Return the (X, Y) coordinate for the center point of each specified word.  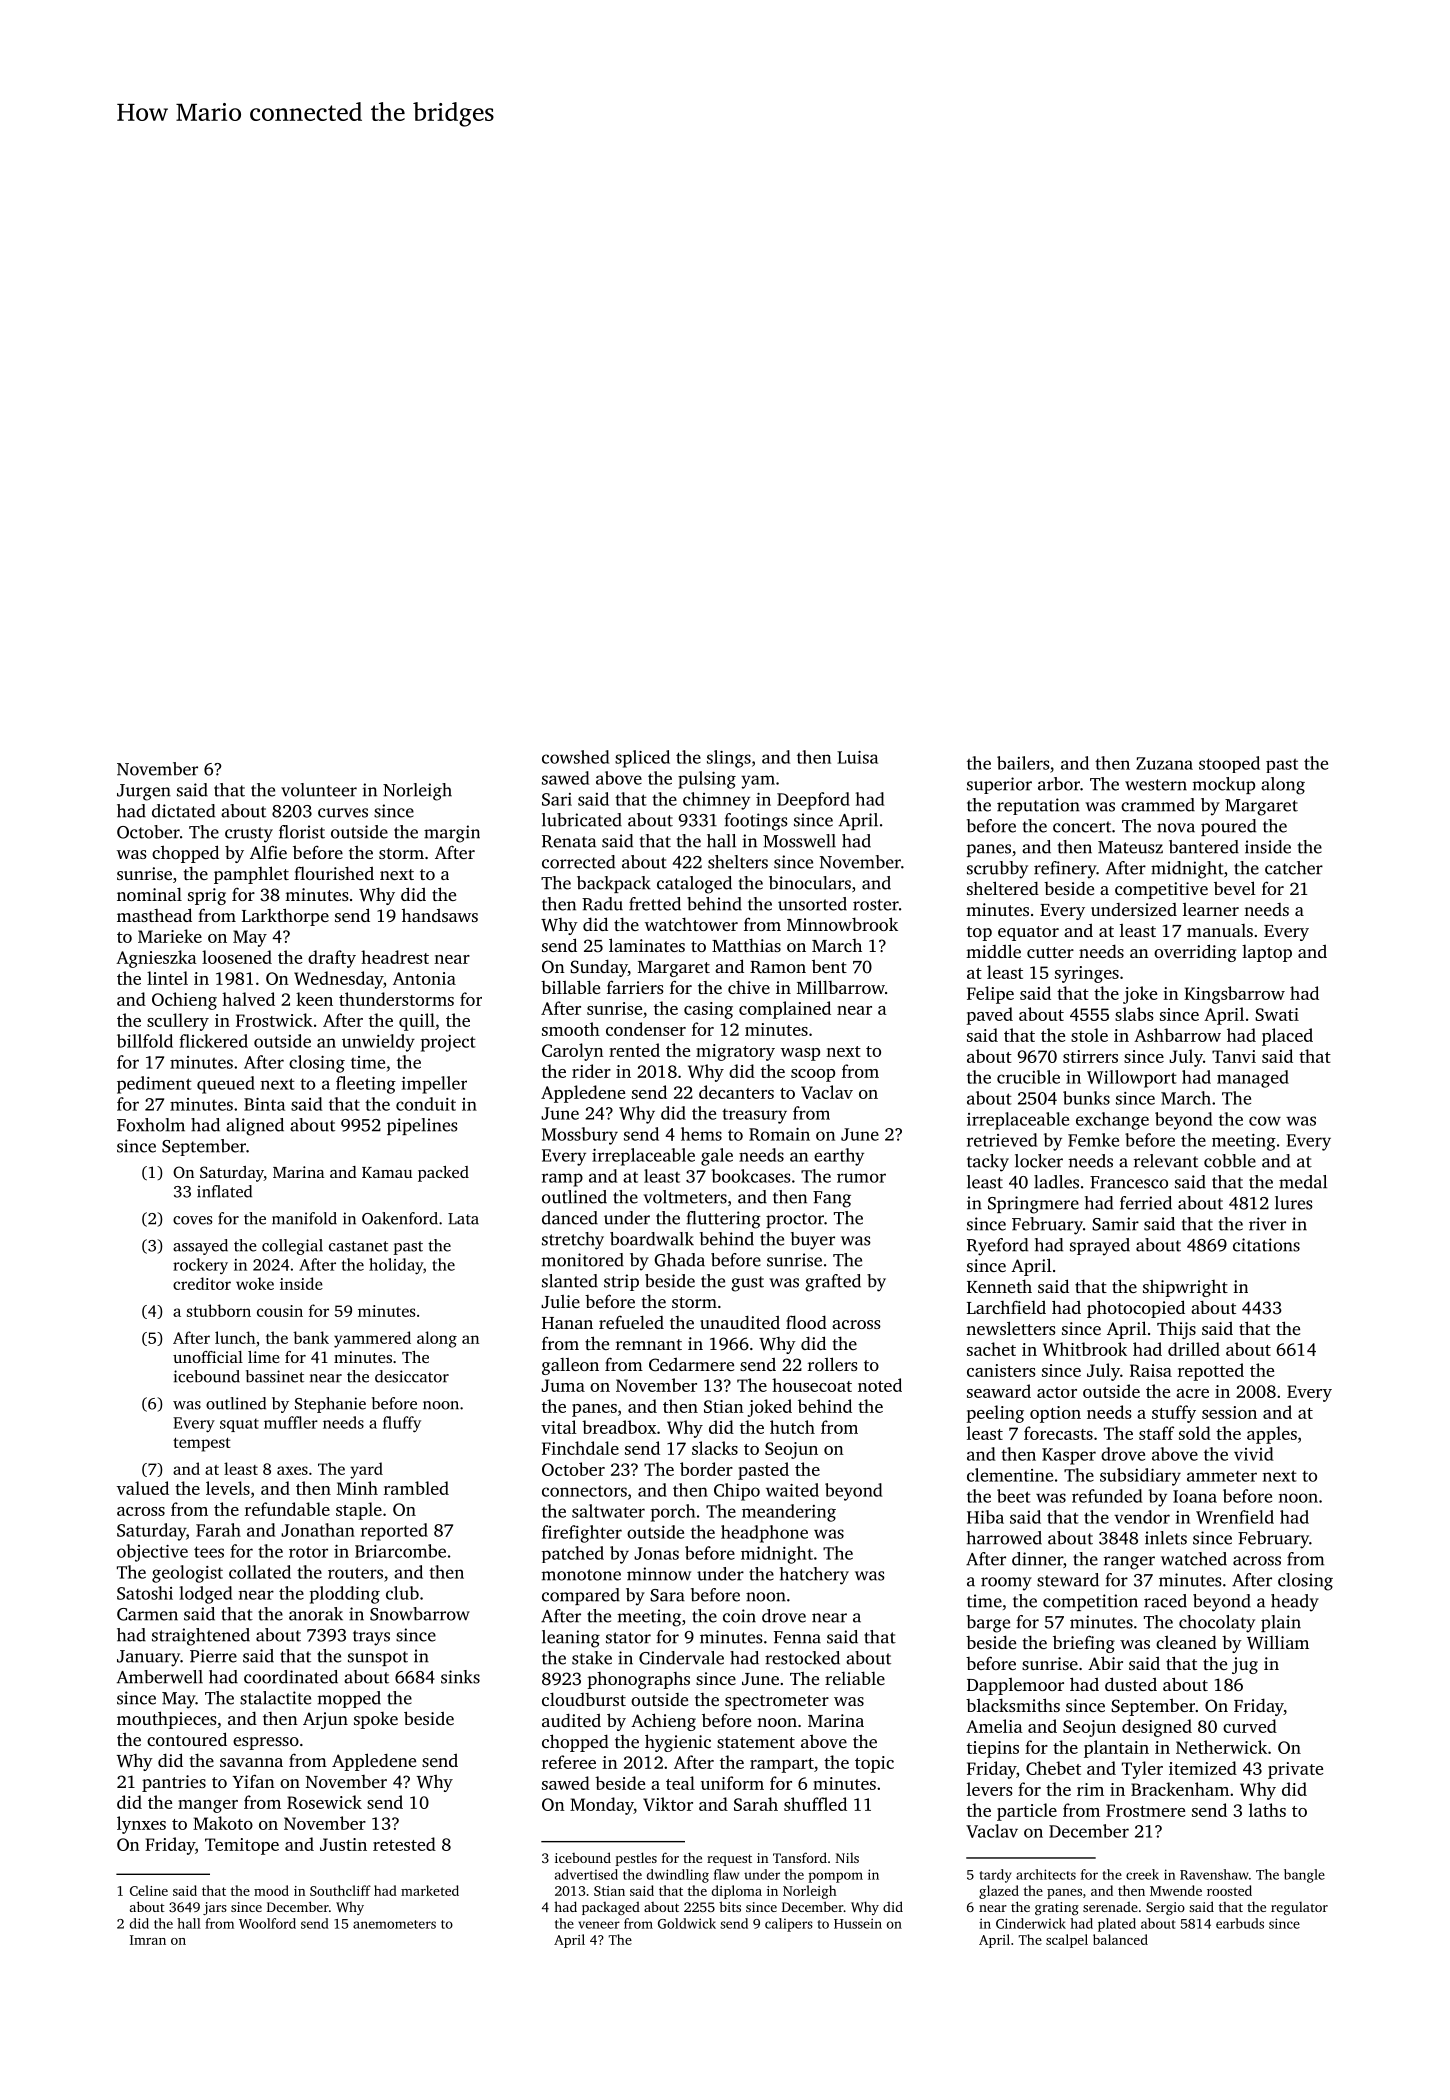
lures (1294, 1203)
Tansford (800, 1857)
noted (880, 1385)
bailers (1023, 763)
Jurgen (144, 792)
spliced (642, 759)
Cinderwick (1031, 1923)
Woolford (267, 1923)
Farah (218, 1530)
